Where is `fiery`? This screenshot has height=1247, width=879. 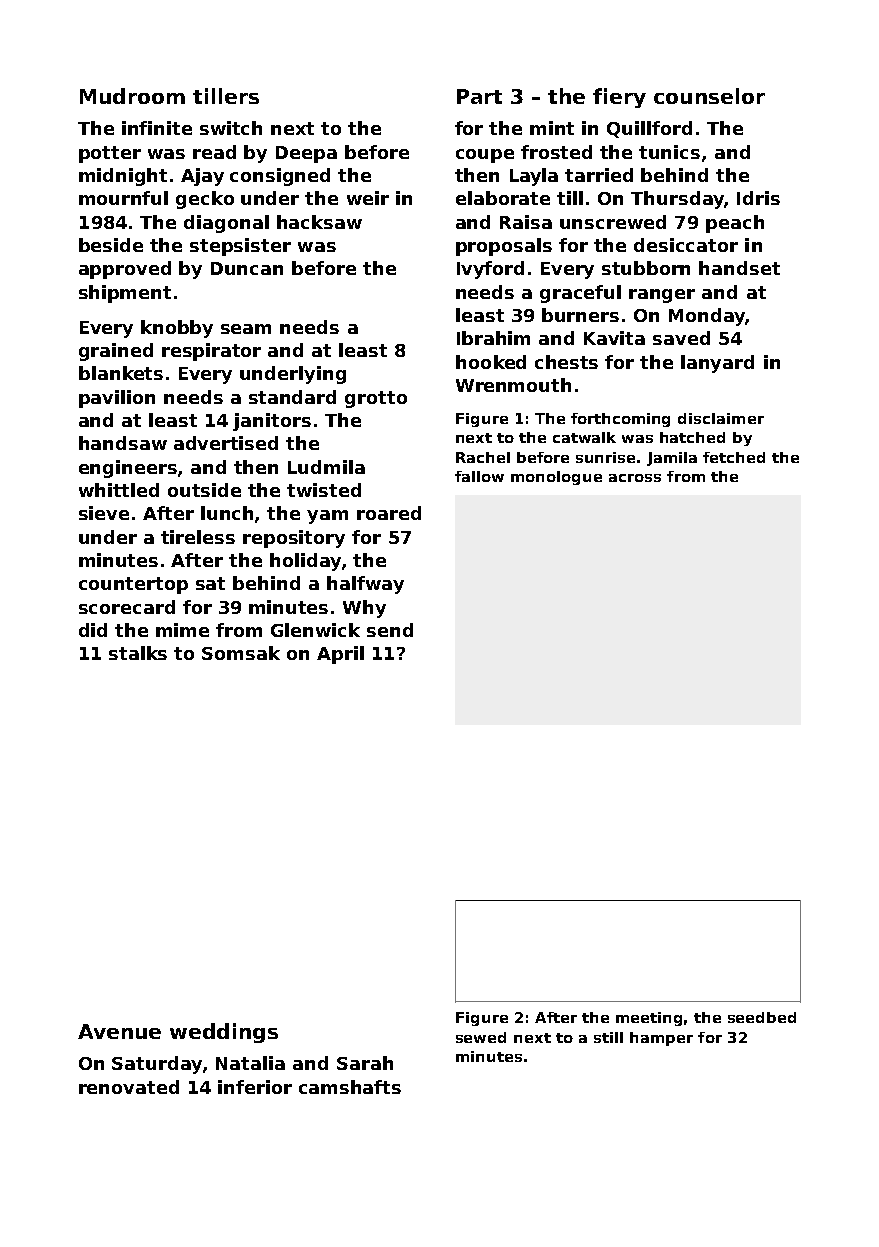
fiery is located at coordinates (619, 98).
